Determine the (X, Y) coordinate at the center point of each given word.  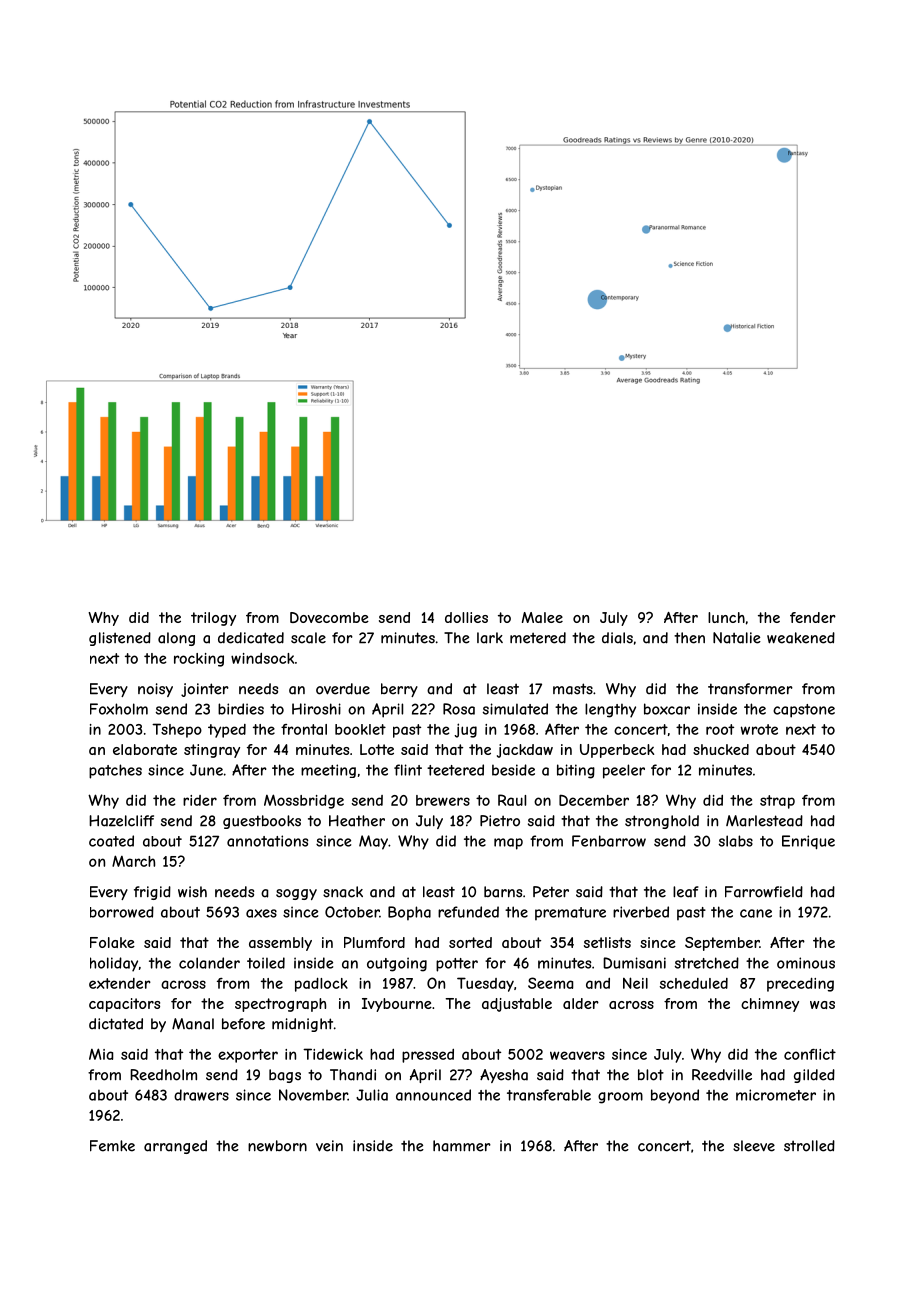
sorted (470, 942)
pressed (428, 1056)
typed (227, 731)
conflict (810, 1054)
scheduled (694, 983)
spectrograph (280, 1005)
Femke (112, 1146)
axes (261, 913)
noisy (155, 690)
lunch (726, 617)
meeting (328, 771)
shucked (721, 749)
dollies (466, 617)
